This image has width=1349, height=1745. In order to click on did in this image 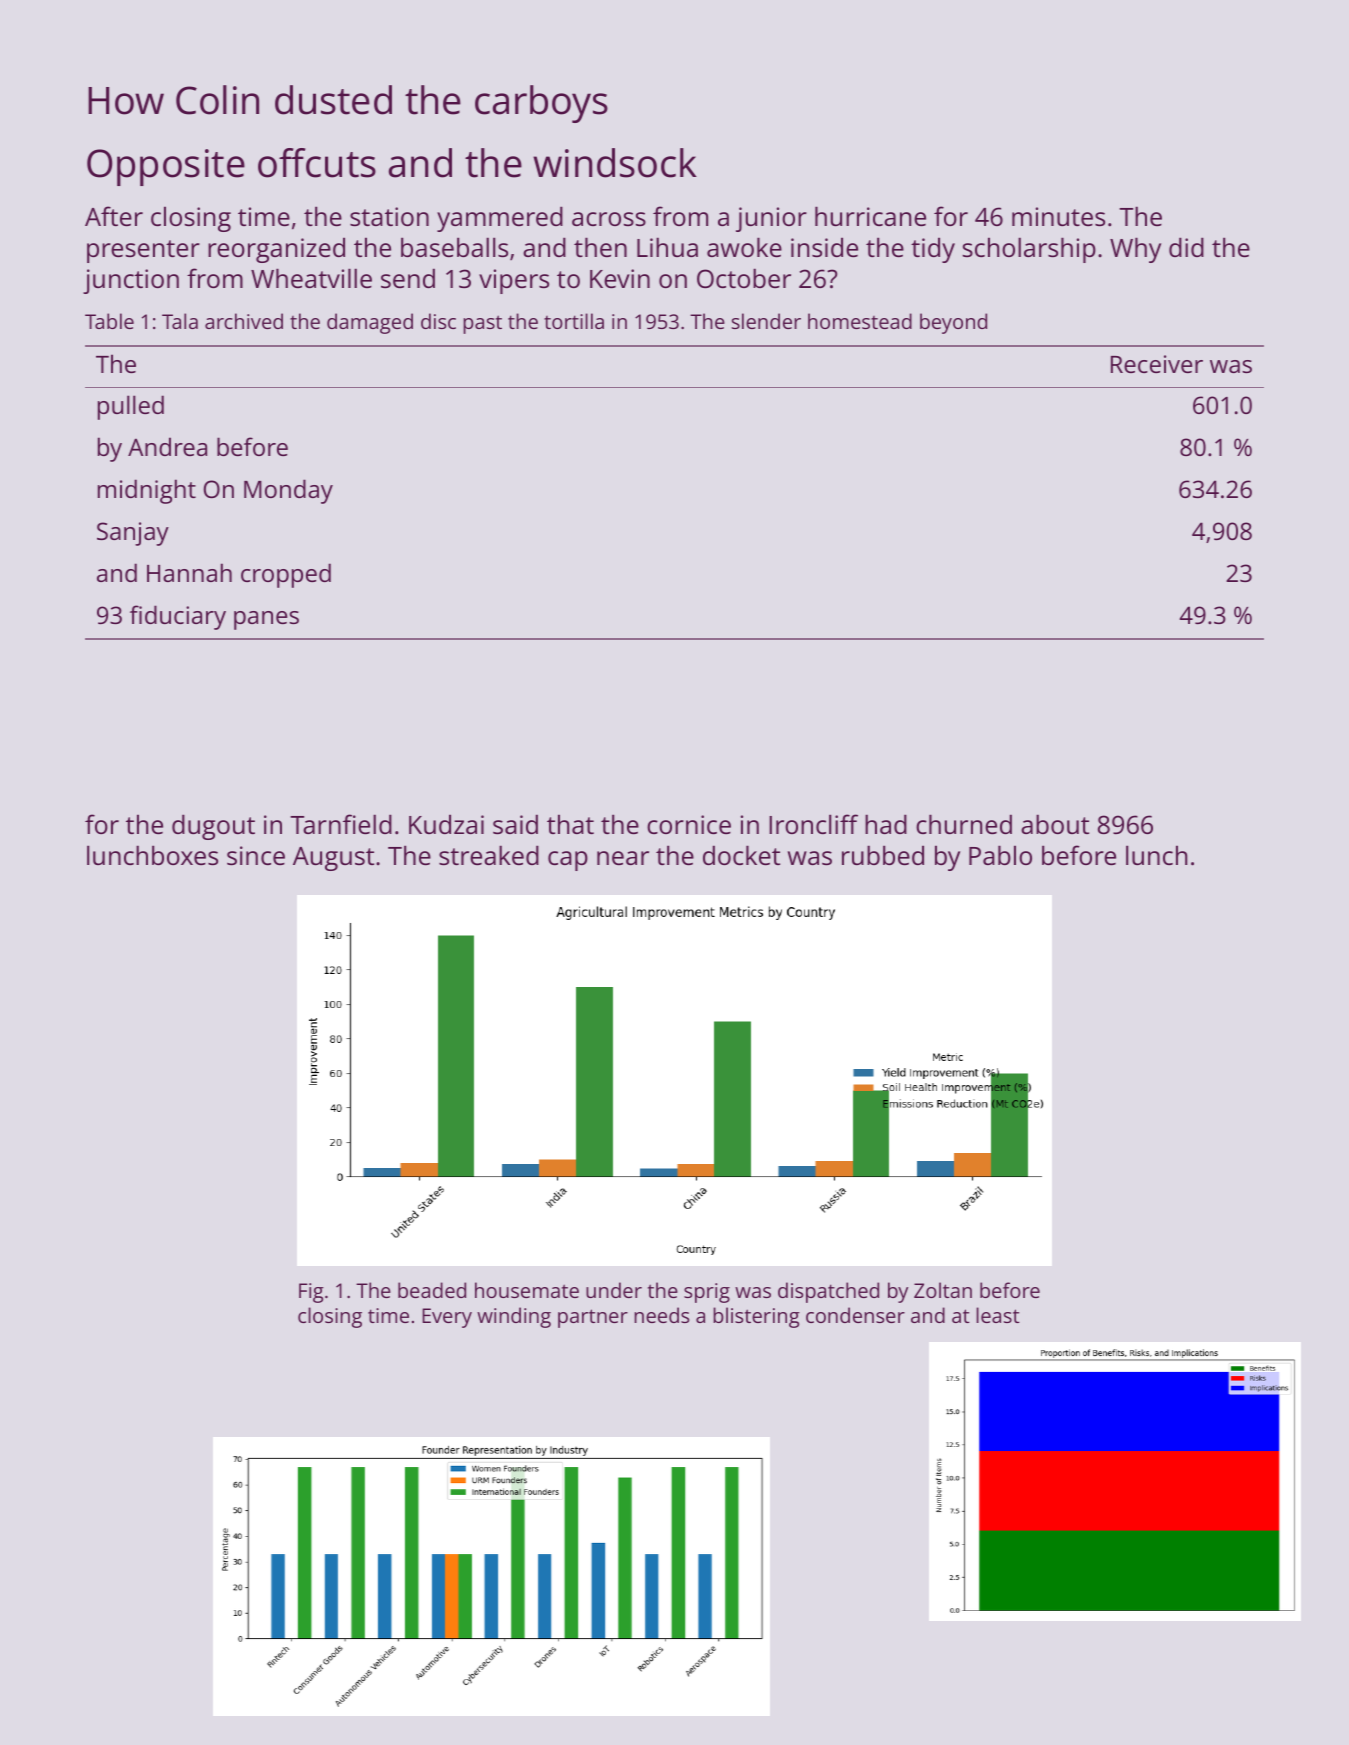, I will do `click(1186, 247)`.
